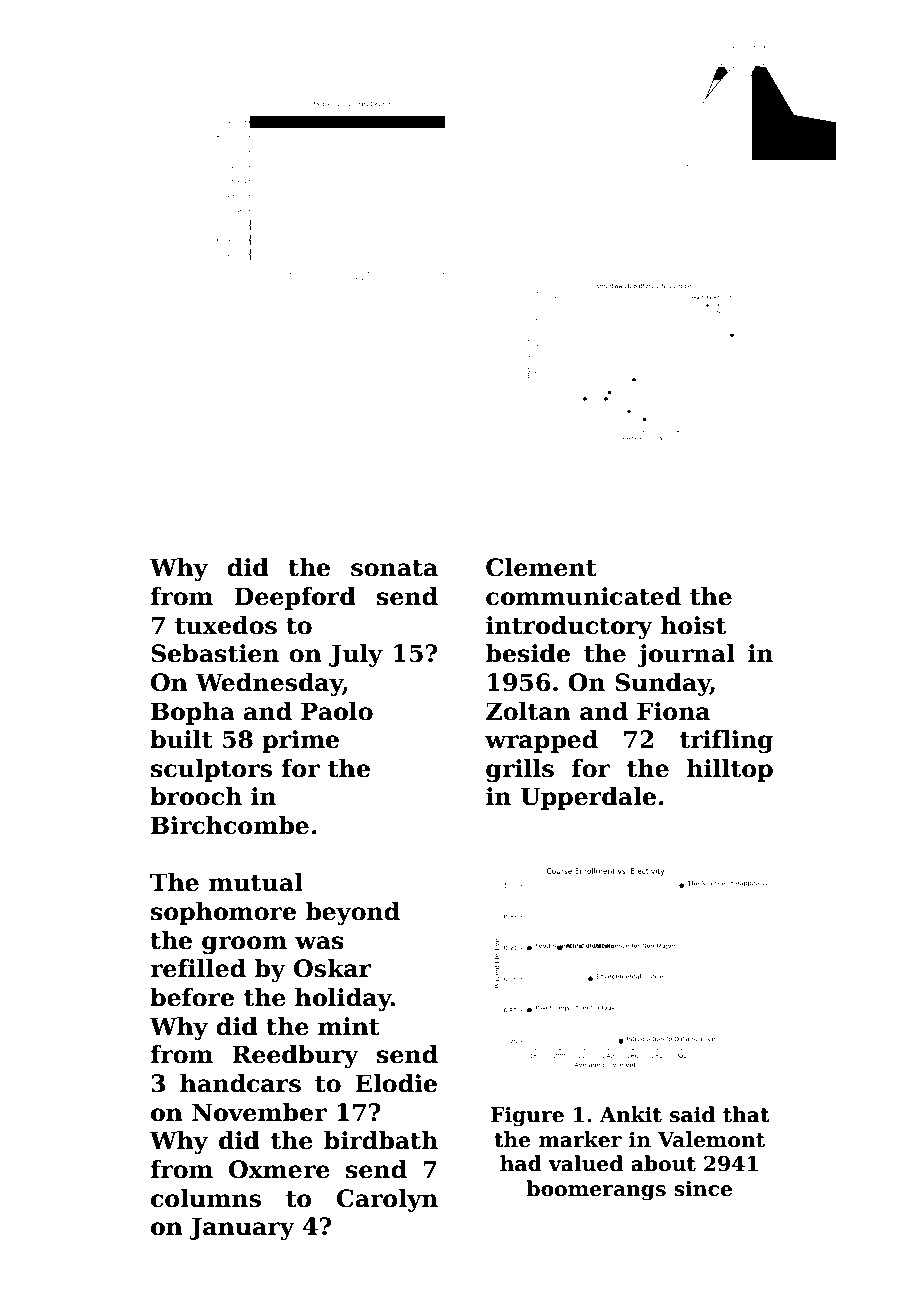 This page has width=924, height=1311. Describe the element at coordinates (630, 1114) in the page. I see `Ankit` at that location.
